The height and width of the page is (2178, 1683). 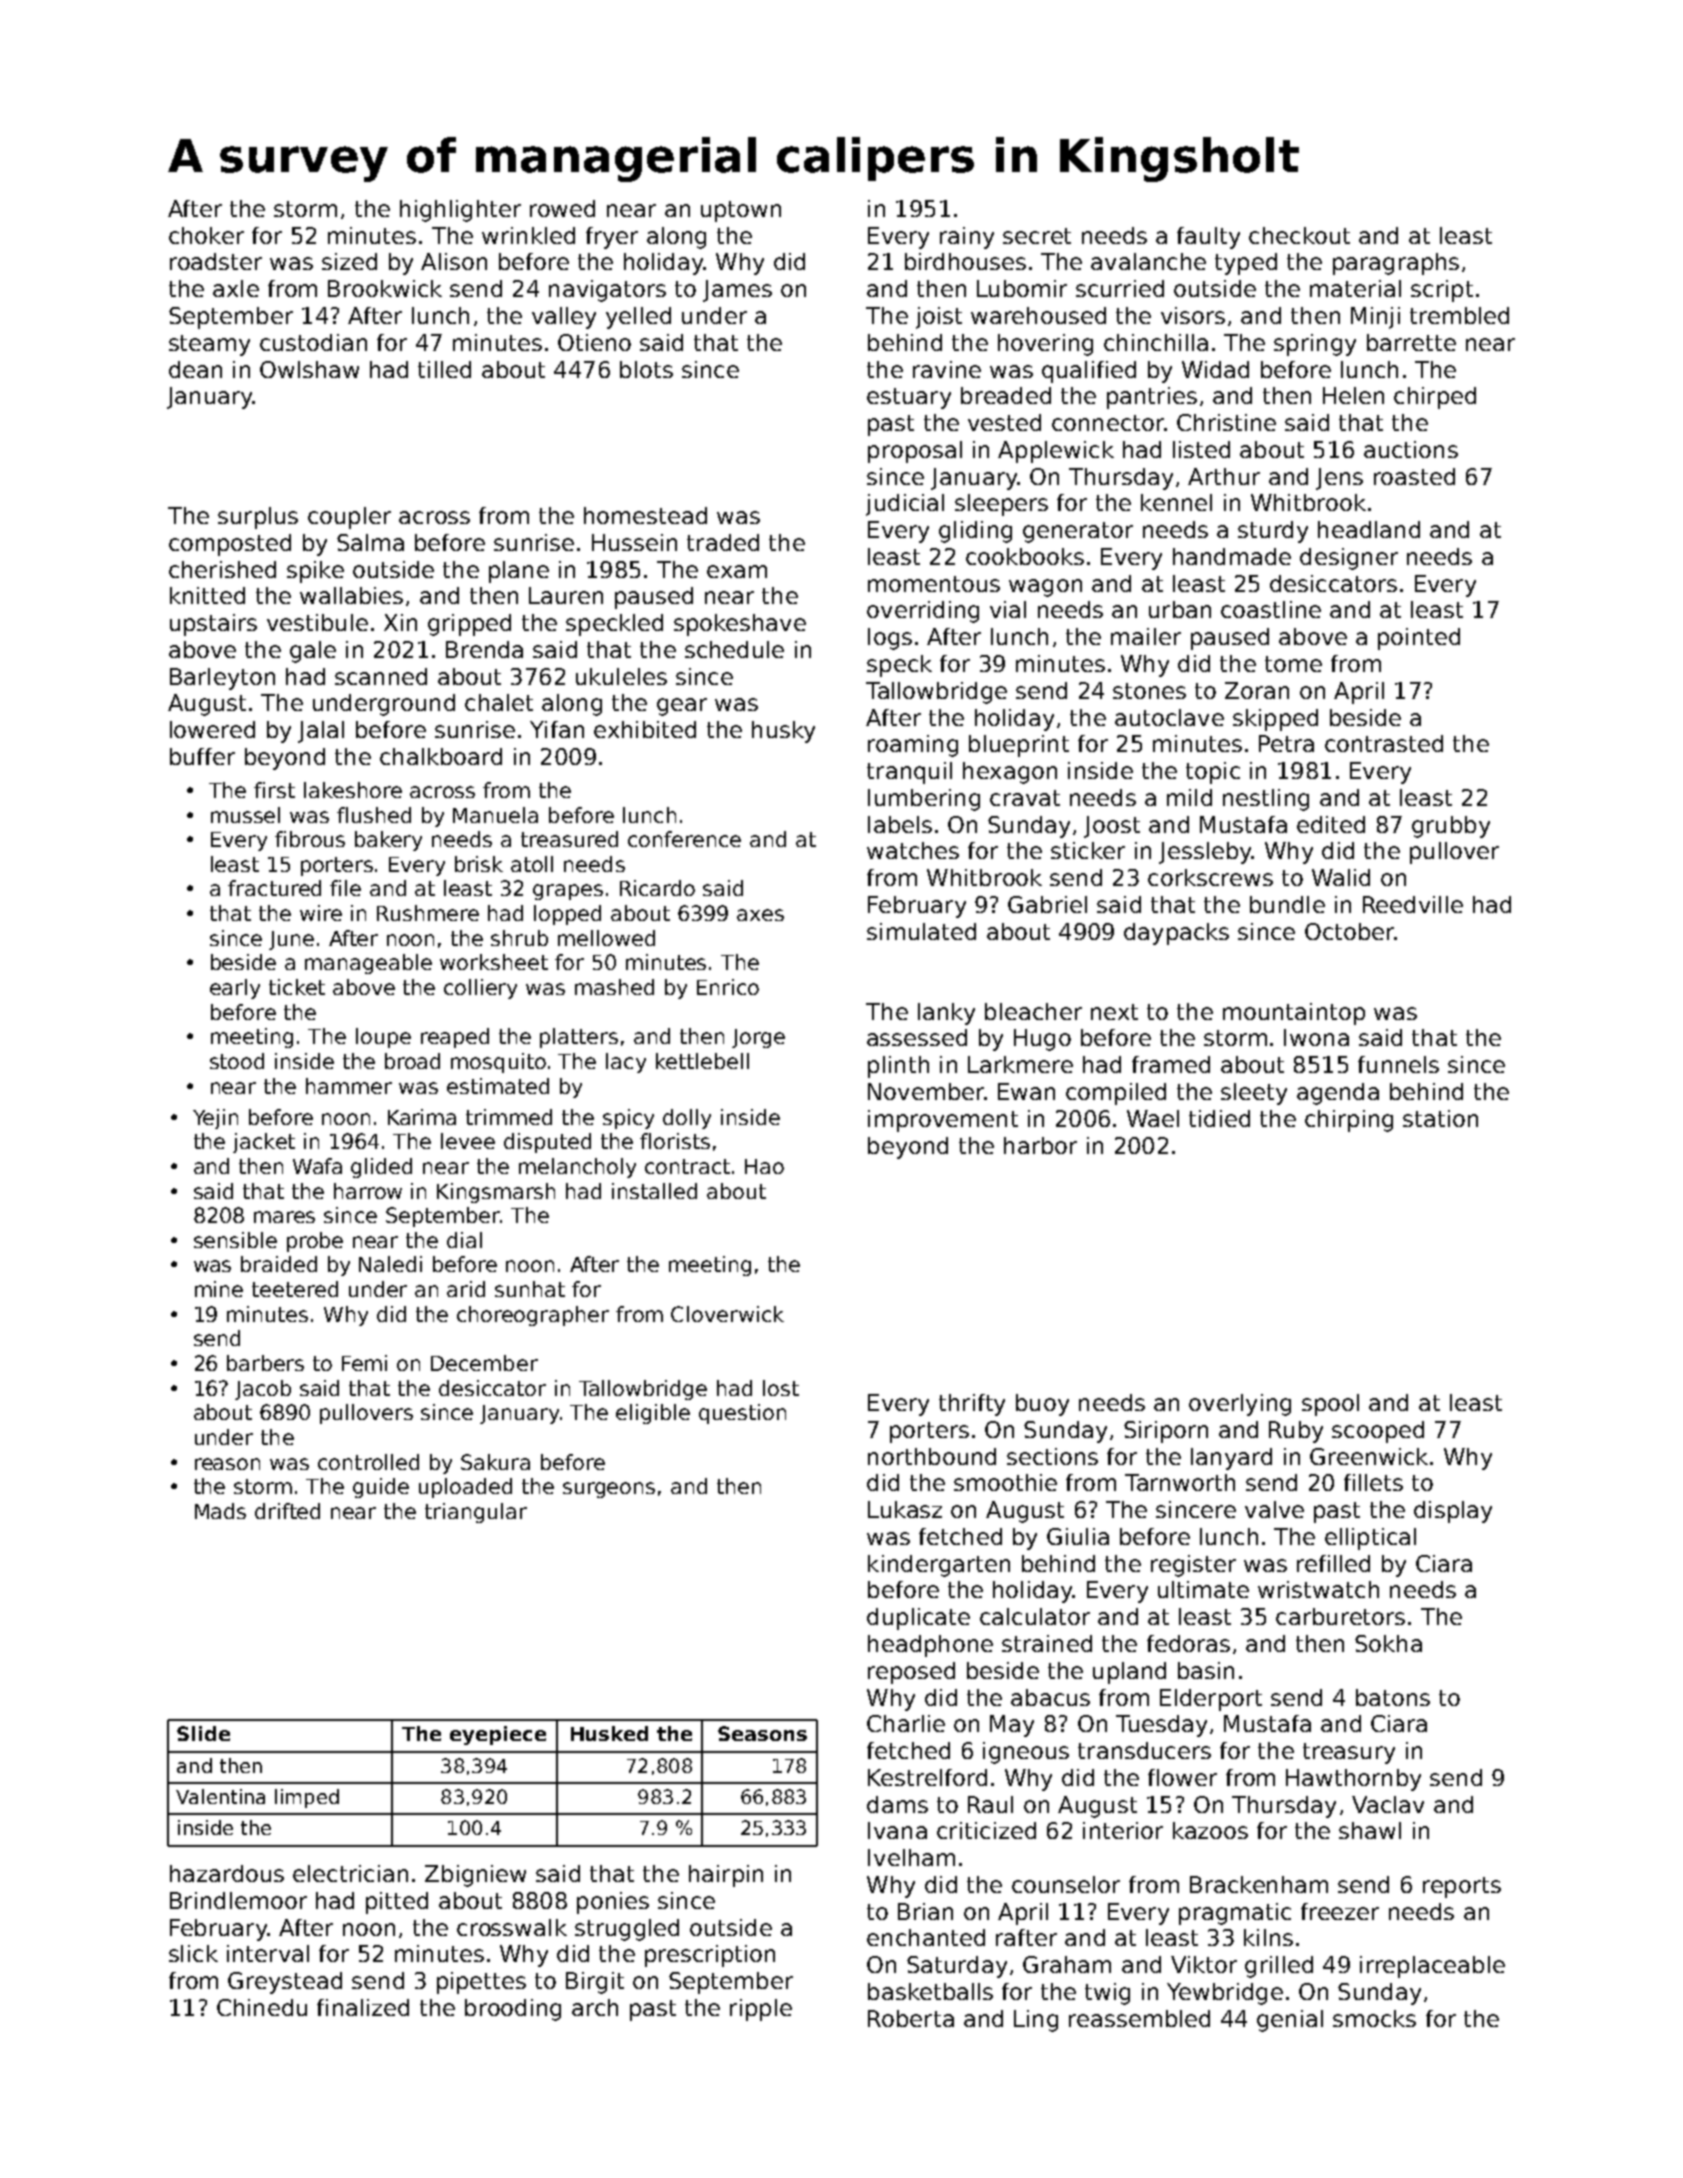 What do you see at coordinates (1396, 264) in the page?
I see `paragraphs` at bounding box center [1396, 264].
